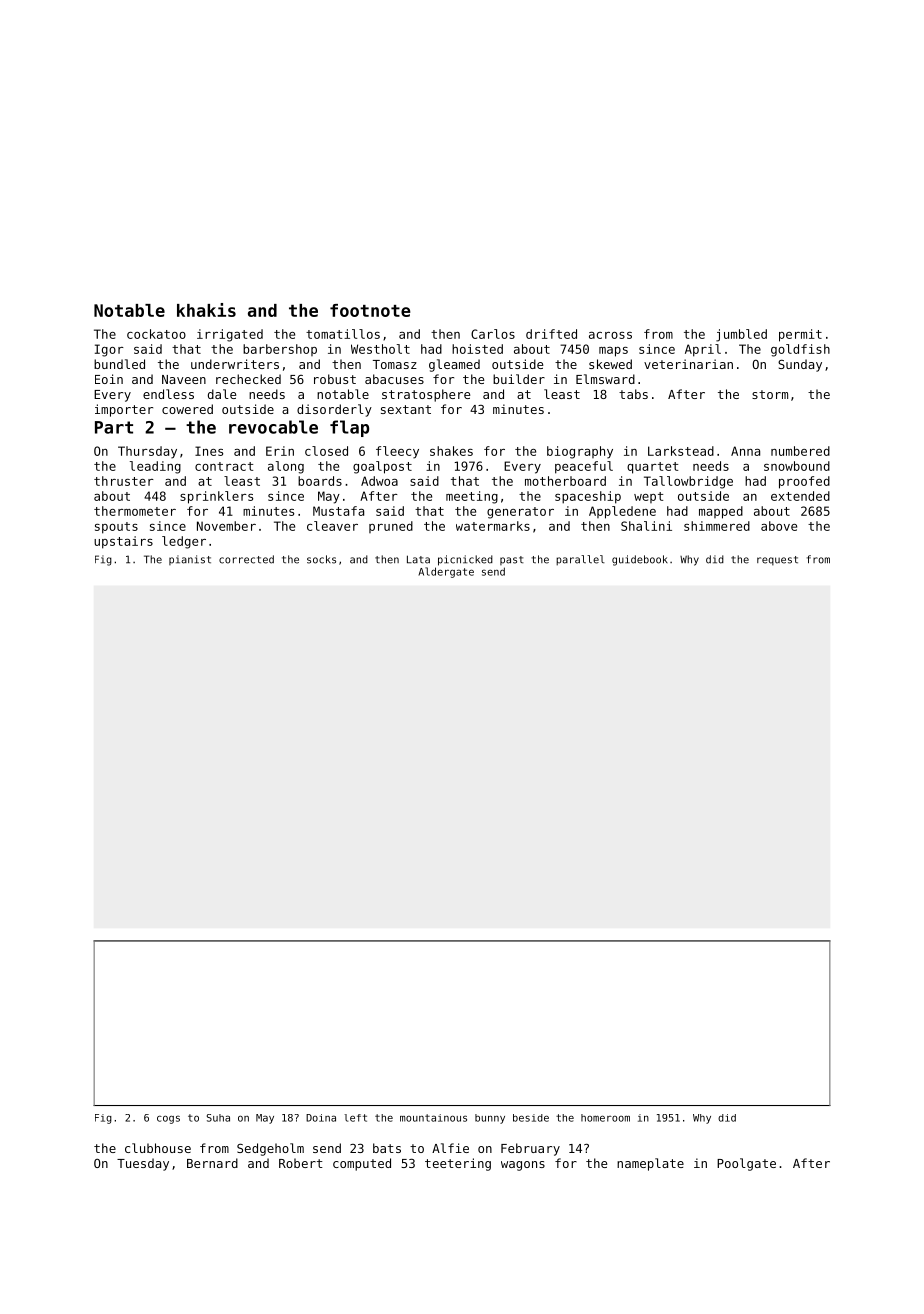 The image size is (924, 1314). Describe the element at coordinates (156, 334) in the screenshot. I see `cockatoo` at that location.
